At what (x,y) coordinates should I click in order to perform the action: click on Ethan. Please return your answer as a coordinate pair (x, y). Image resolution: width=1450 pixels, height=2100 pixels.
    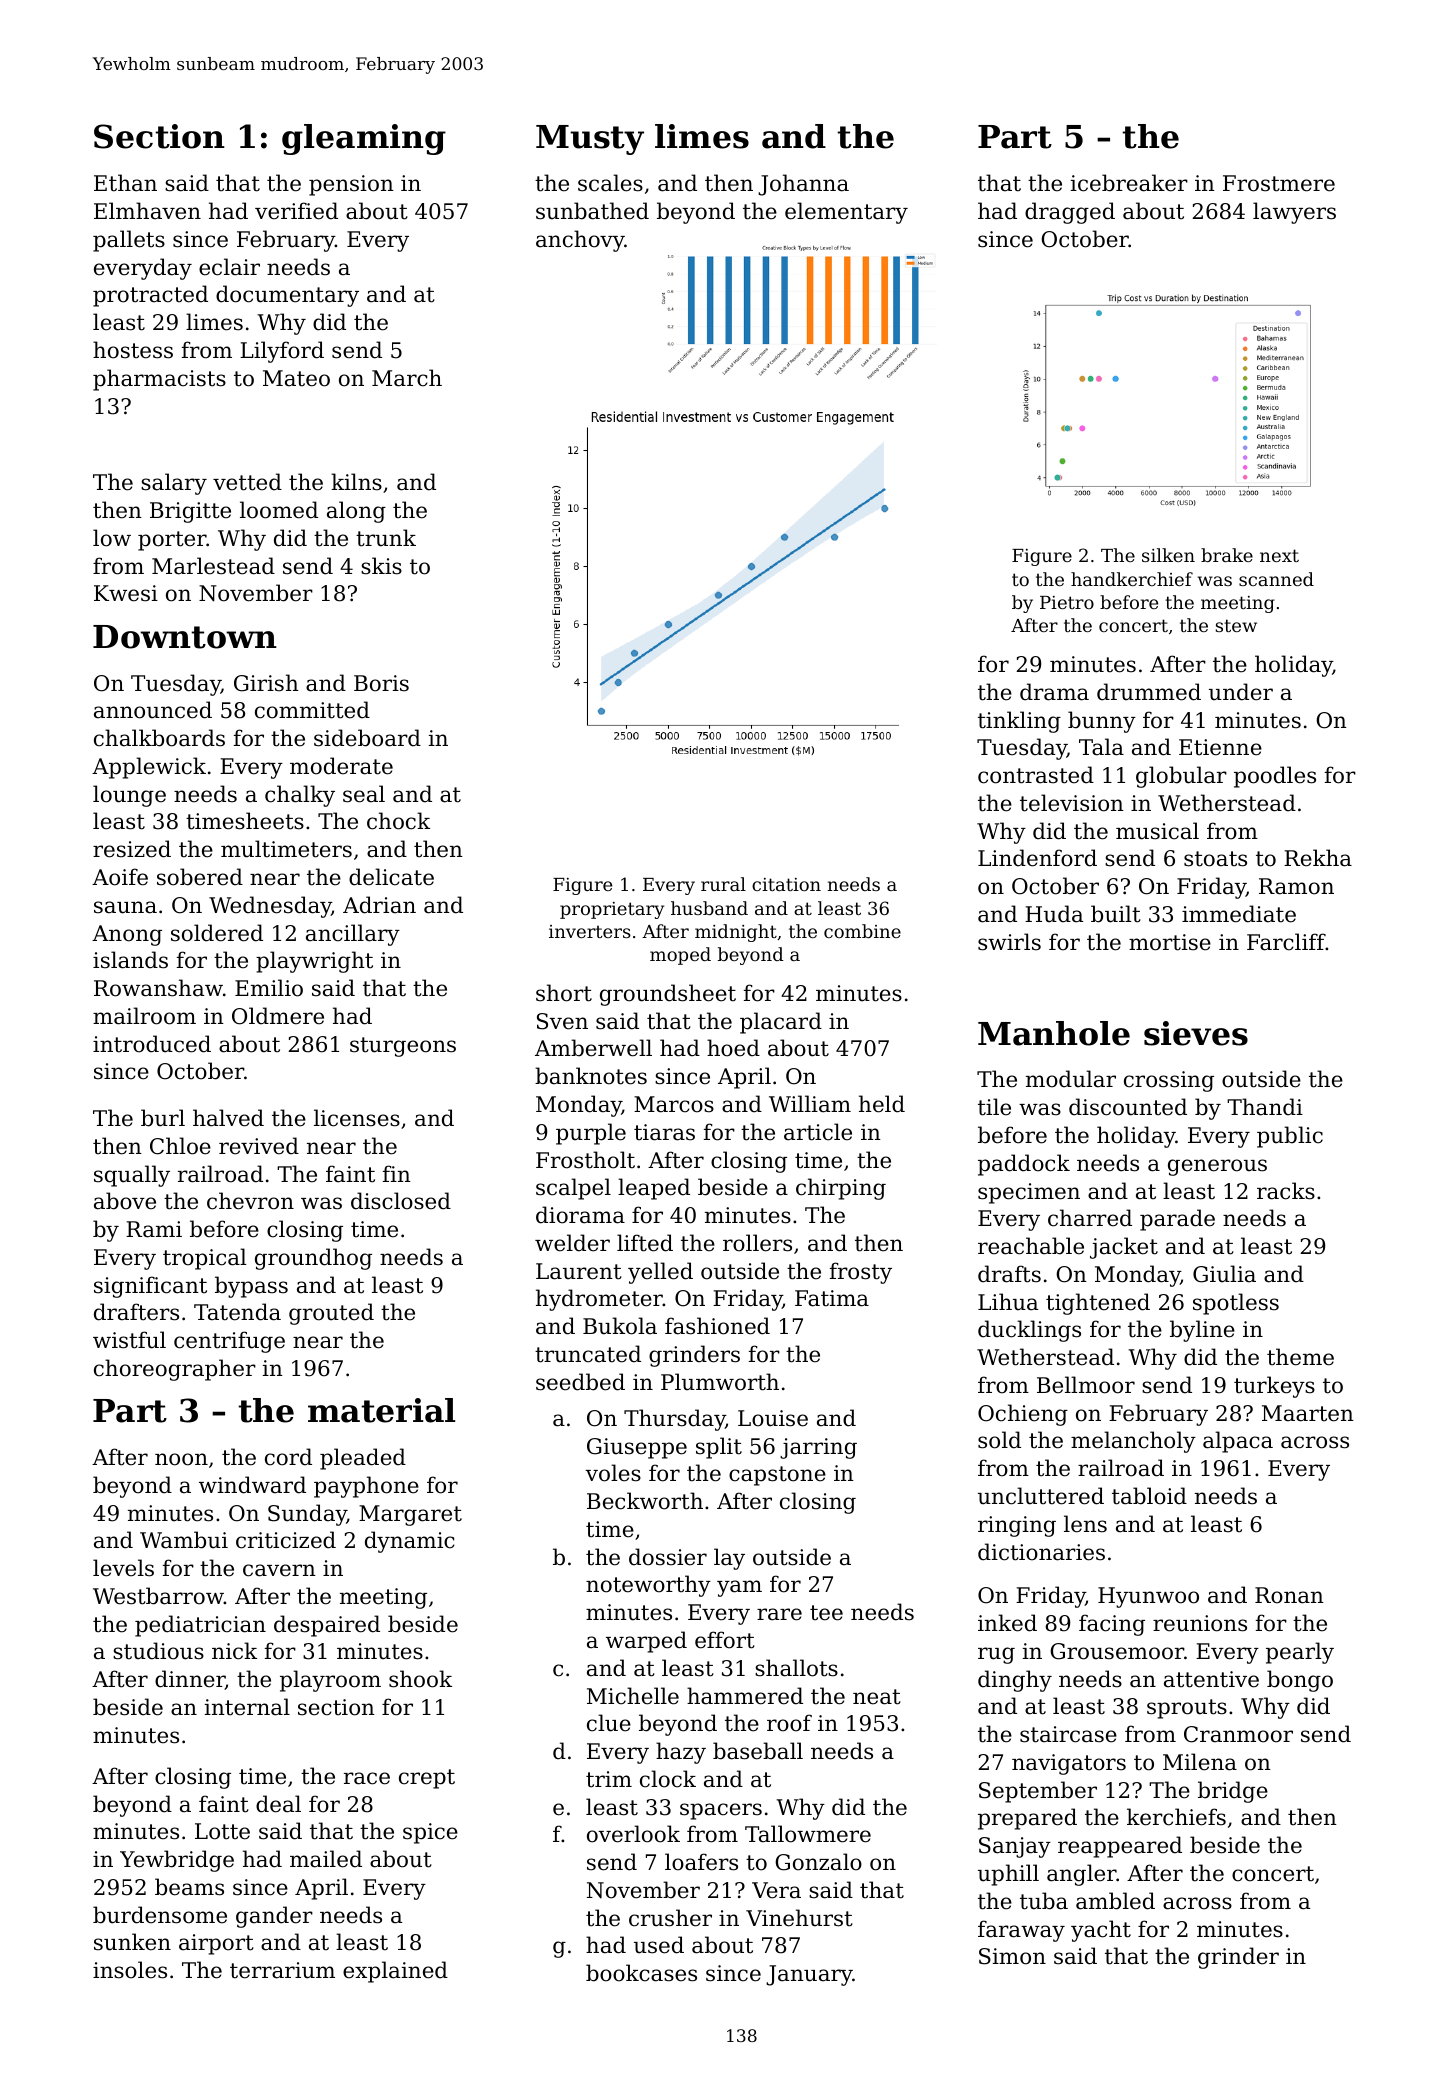
    Looking at the image, I should click on (125, 183).
